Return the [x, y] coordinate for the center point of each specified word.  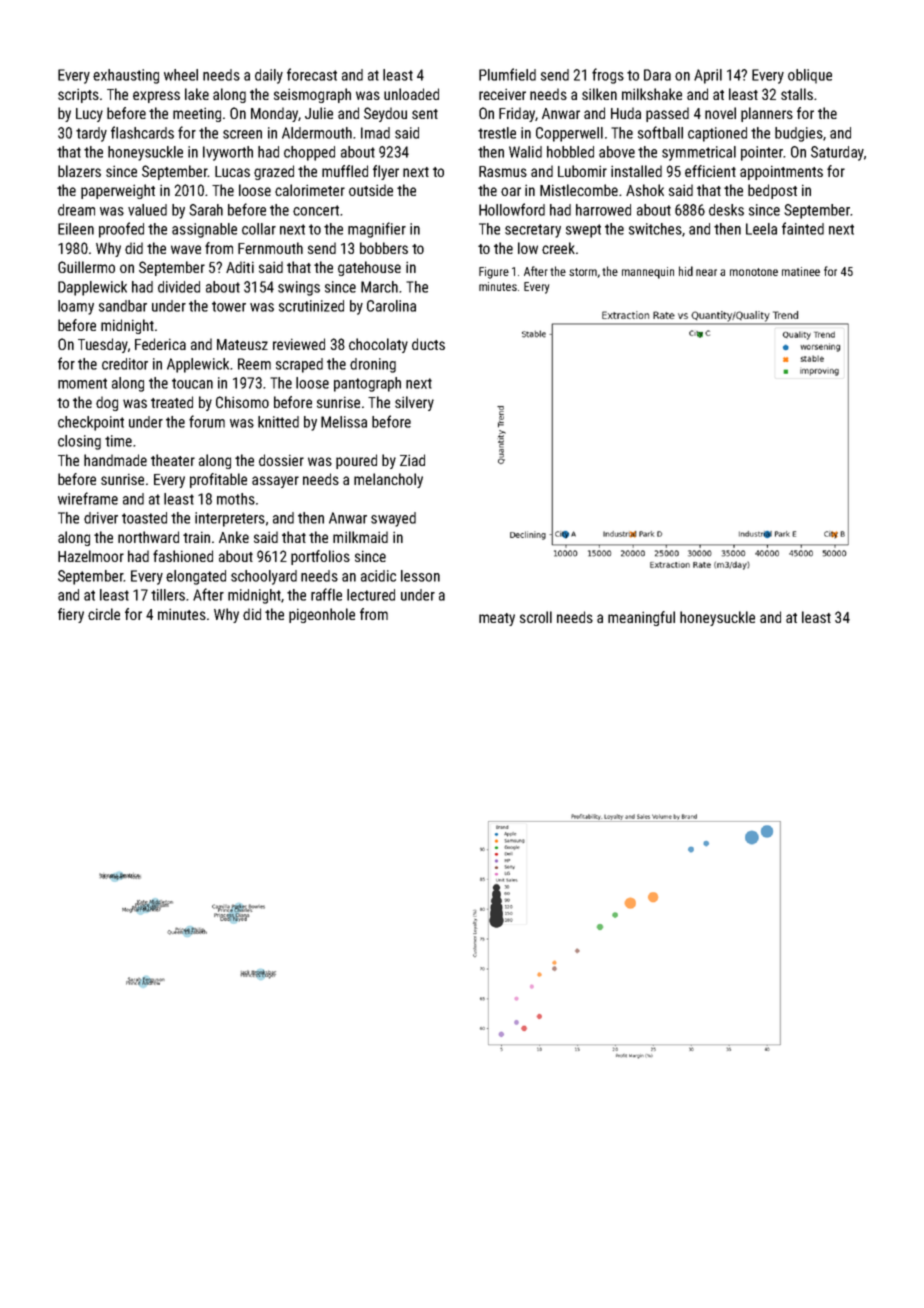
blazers [79, 171]
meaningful [641, 618]
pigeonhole [322, 615]
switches [655, 229]
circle [104, 614]
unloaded [411, 94]
